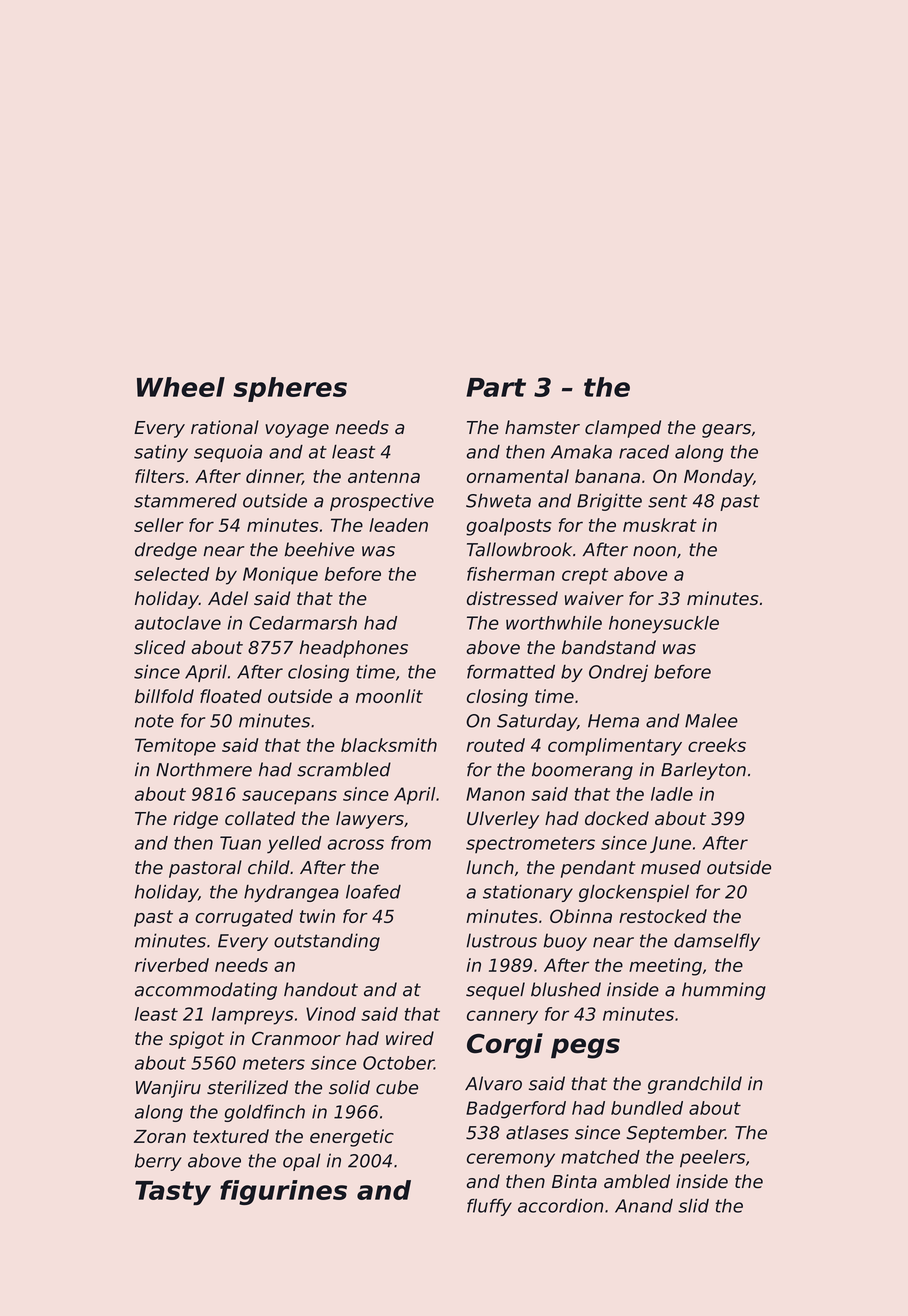 This screenshot has height=1316, width=908. Describe the element at coordinates (554, 623) in the screenshot. I see `worthwhile` at that location.
